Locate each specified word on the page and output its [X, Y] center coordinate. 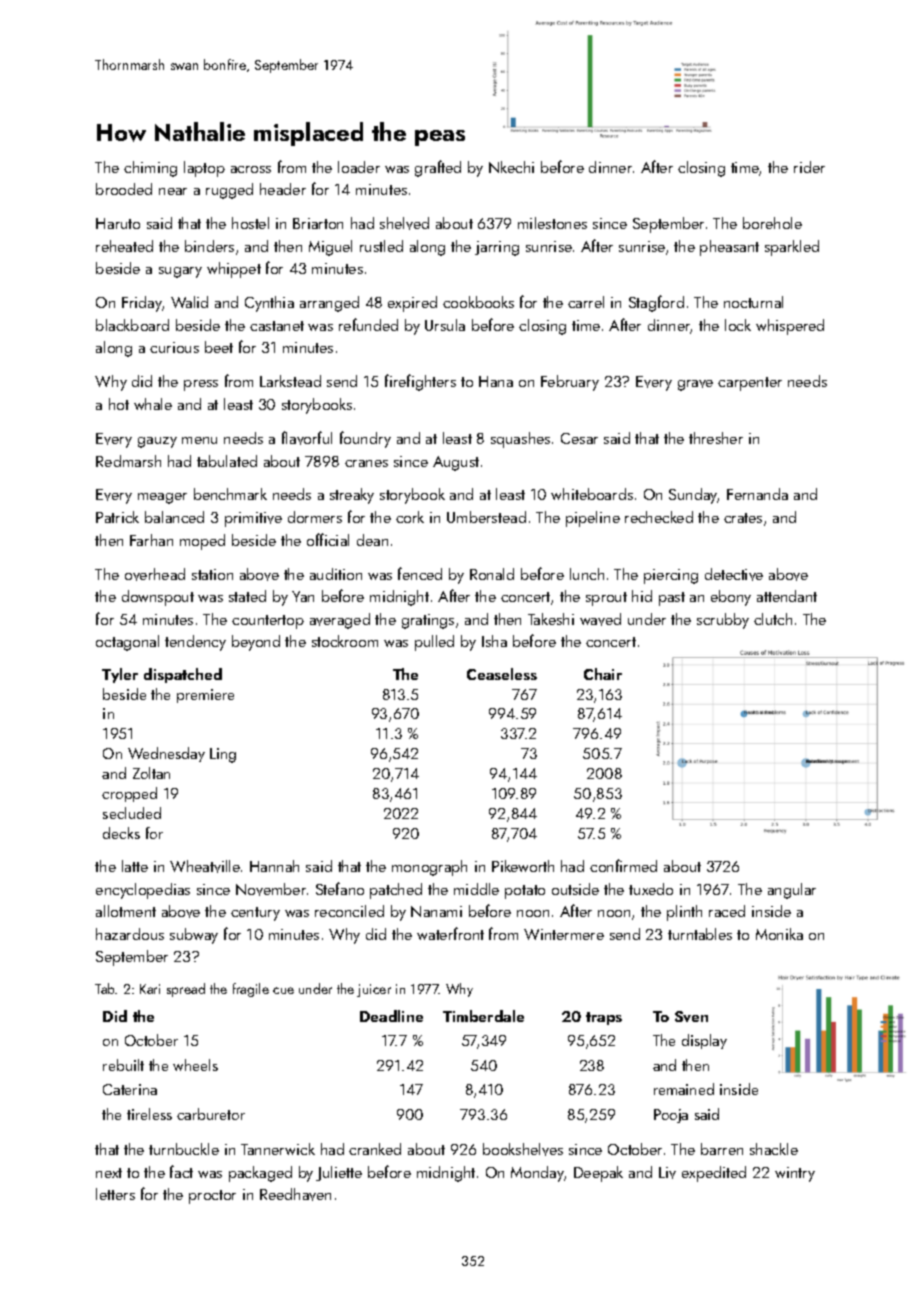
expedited [714, 1174]
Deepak [598, 1174]
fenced [420, 573]
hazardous [130, 934]
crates [743, 518]
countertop [268, 622]
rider [809, 167]
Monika [779, 934]
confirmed [623, 865]
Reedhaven [295, 1194]
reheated [124, 246]
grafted [438, 168]
